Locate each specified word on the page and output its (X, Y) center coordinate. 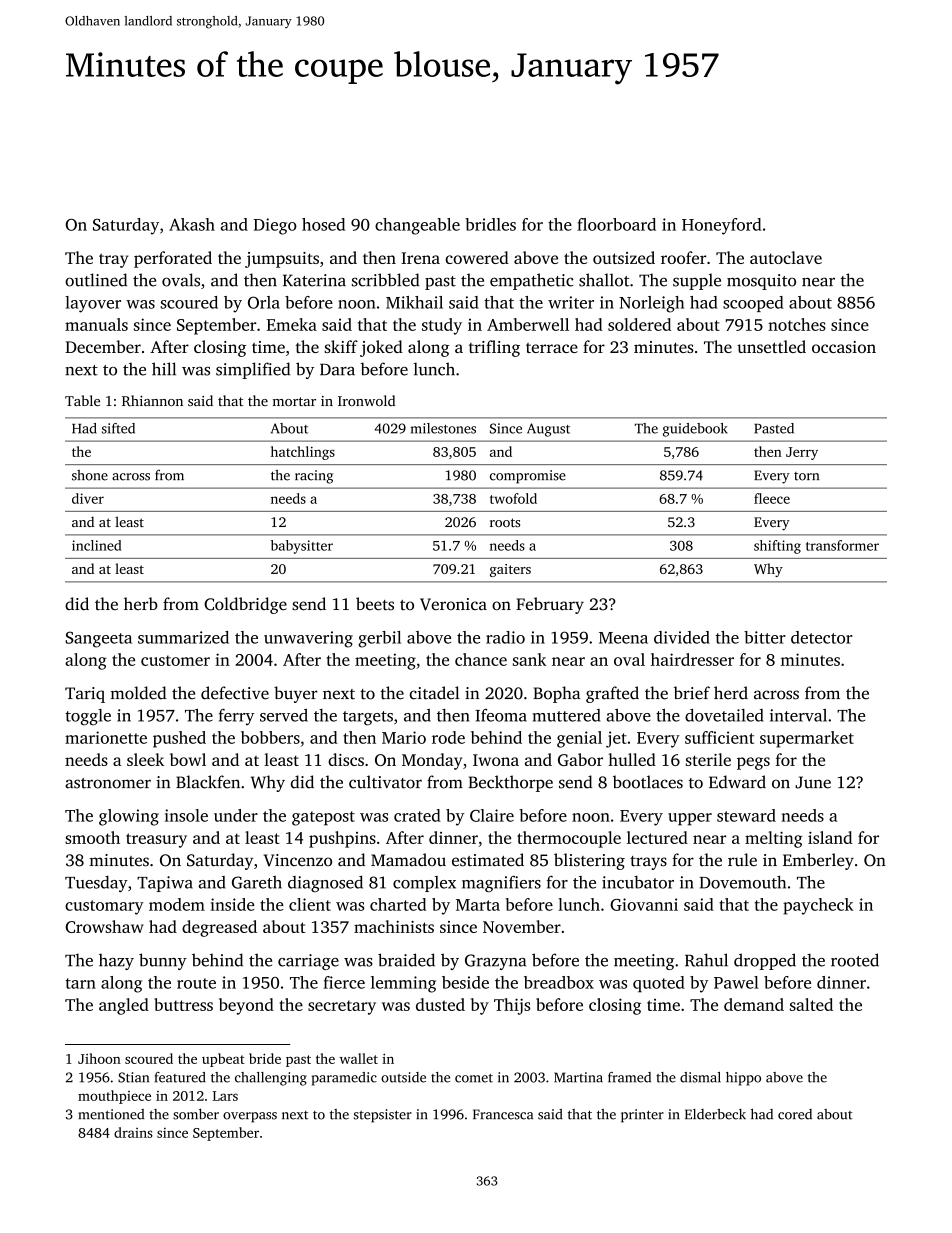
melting (774, 839)
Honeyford (721, 226)
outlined (96, 280)
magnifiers (501, 884)
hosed (323, 224)
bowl (188, 759)
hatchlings (303, 453)
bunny (163, 961)
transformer (842, 545)
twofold (513, 498)
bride (265, 1058)
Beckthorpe (510, 783)
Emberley (818, 861)
